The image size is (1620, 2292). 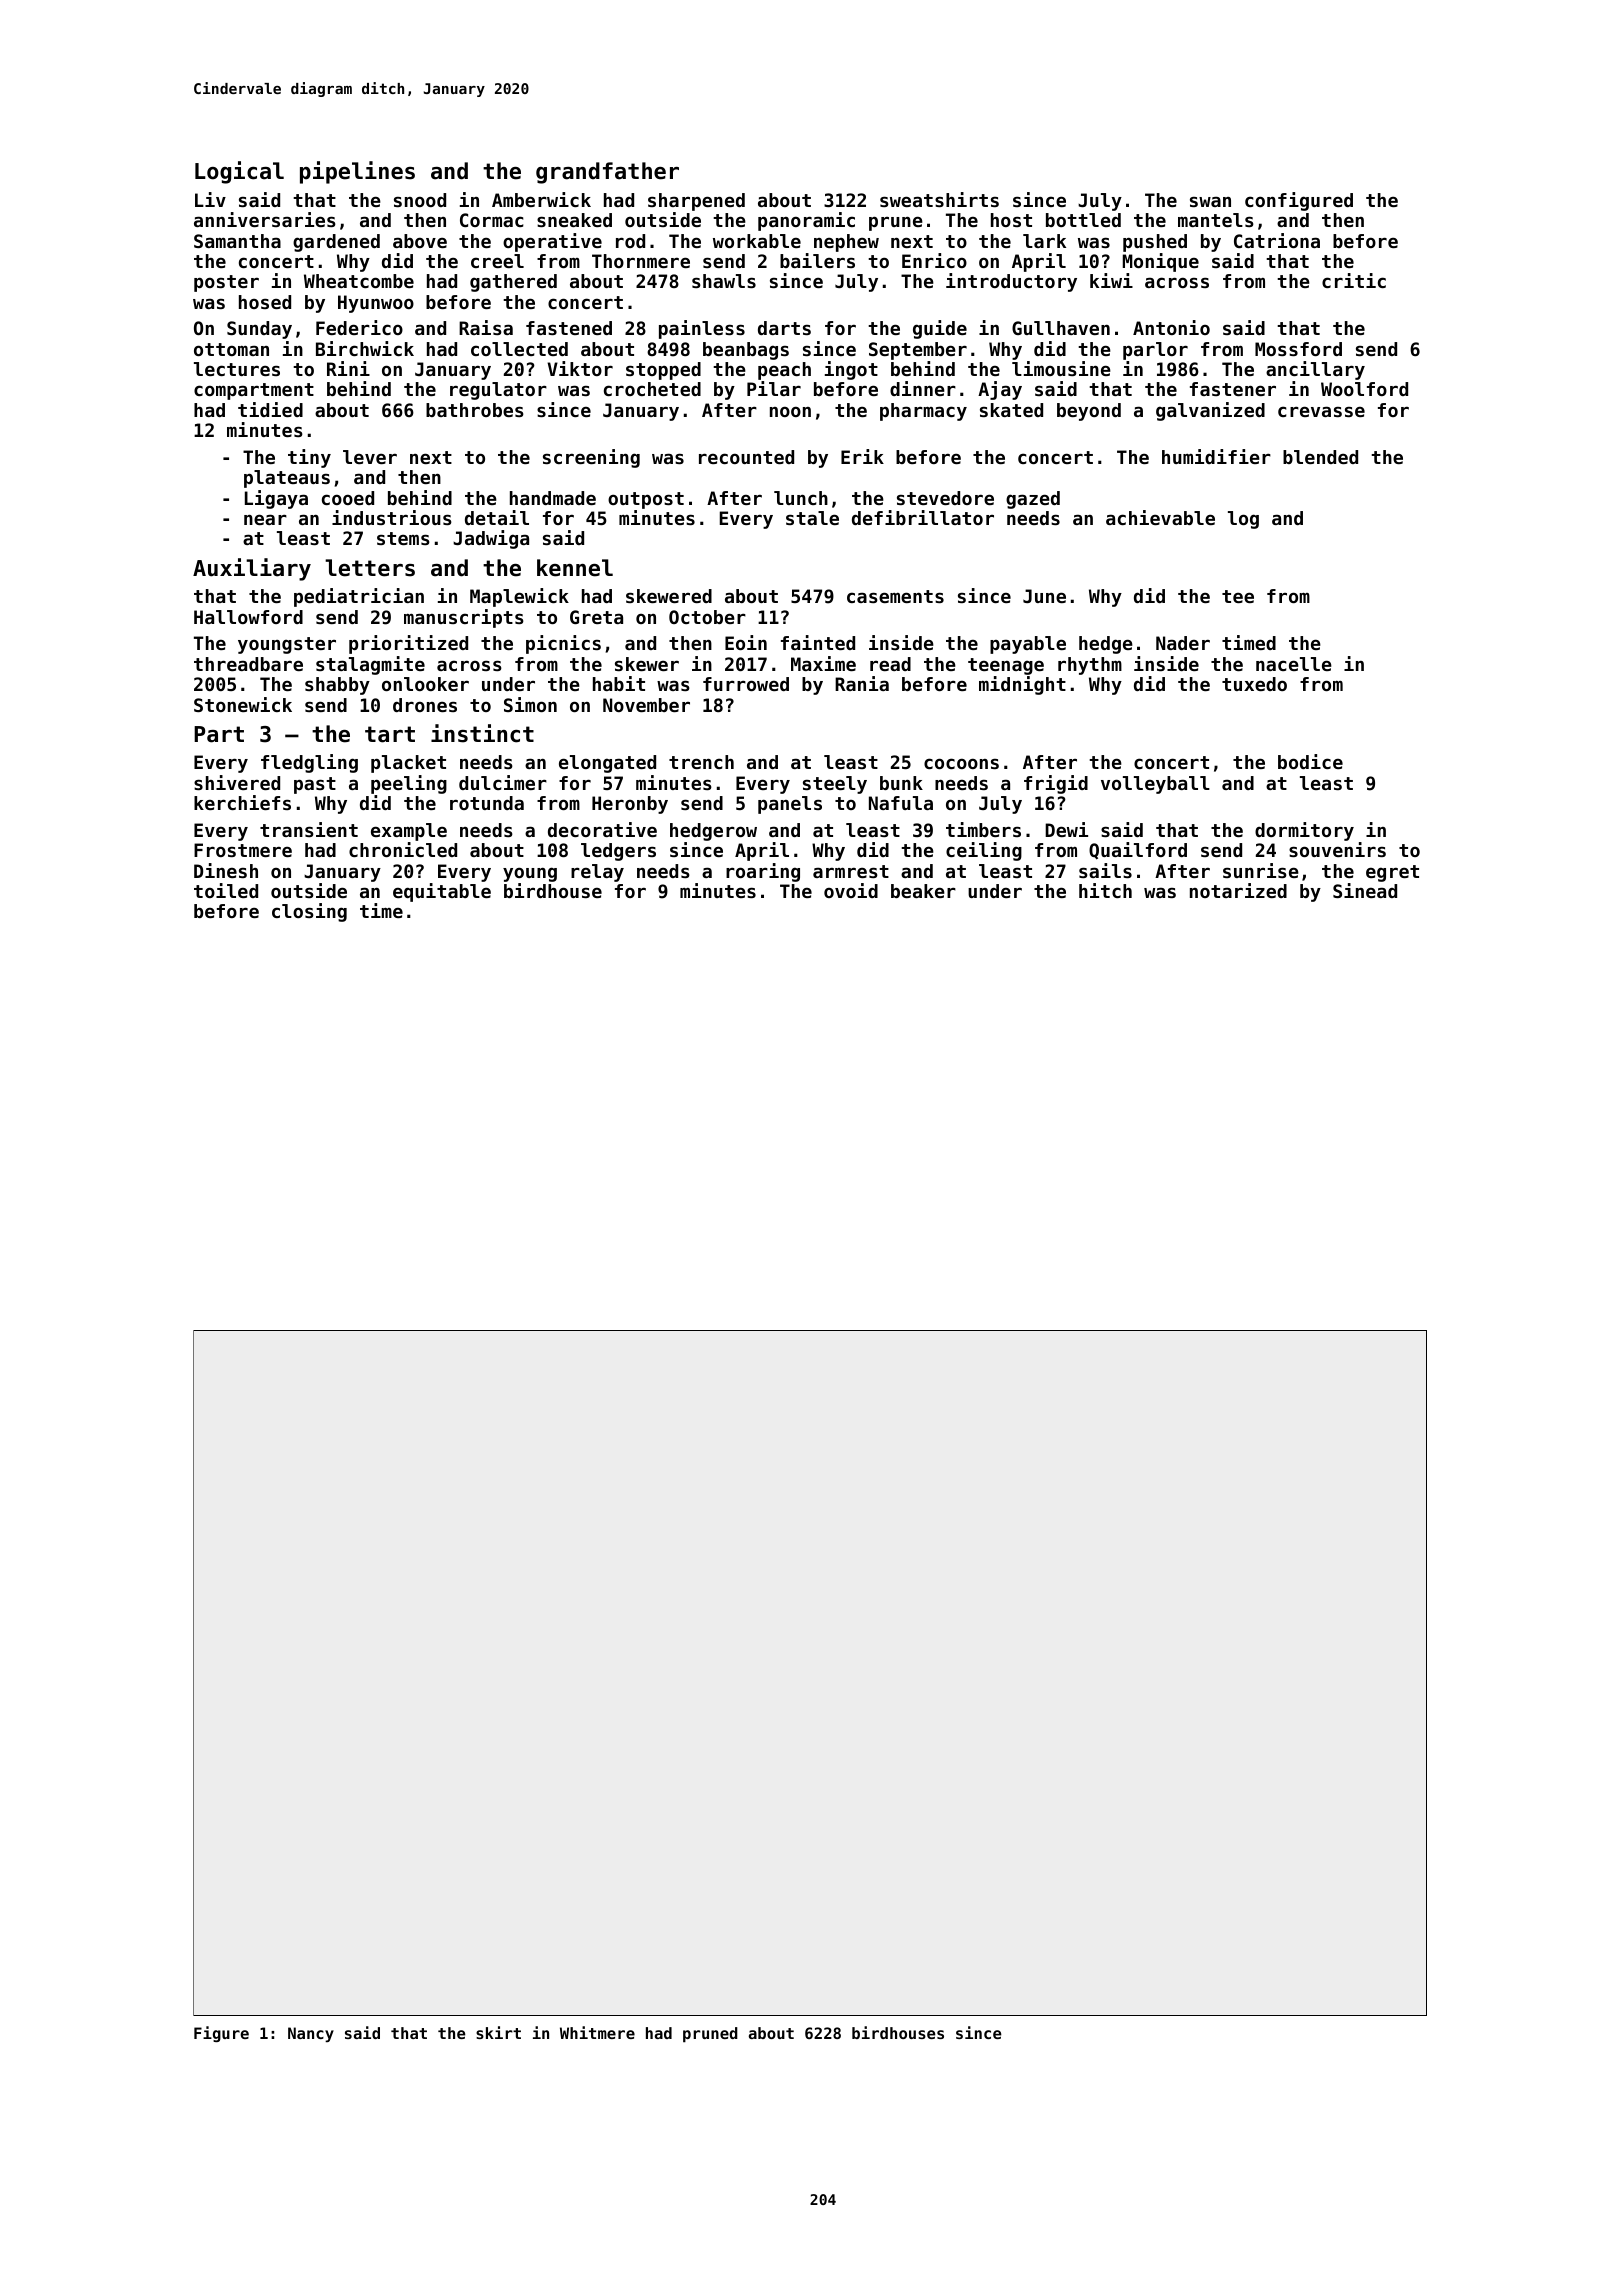 What do you see at coordinates (945, 498) in the document?
I see `stevedore` at bounding box center [945, 498].
